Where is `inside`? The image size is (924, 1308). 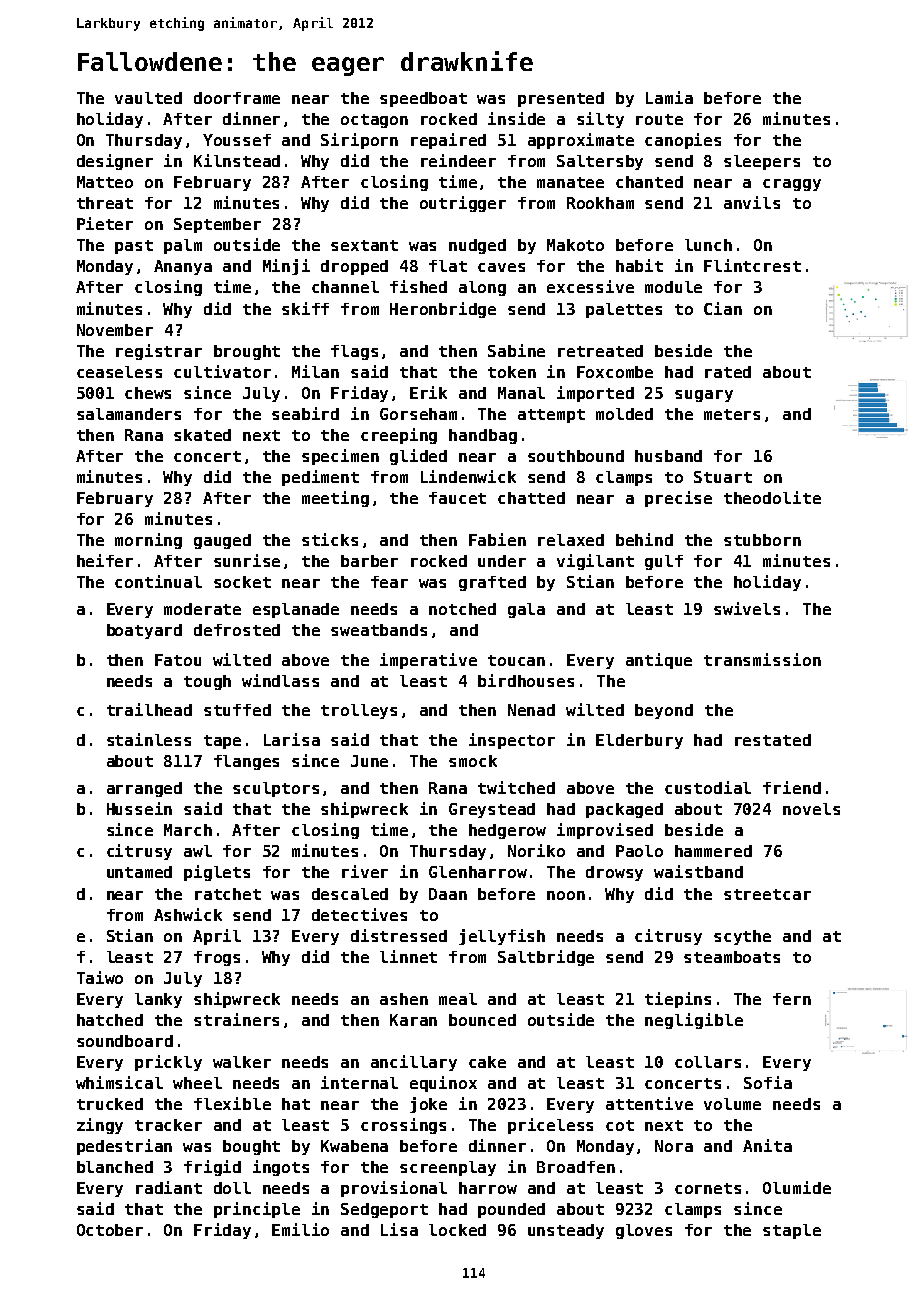
inside is located at coordinates (516, 118).
